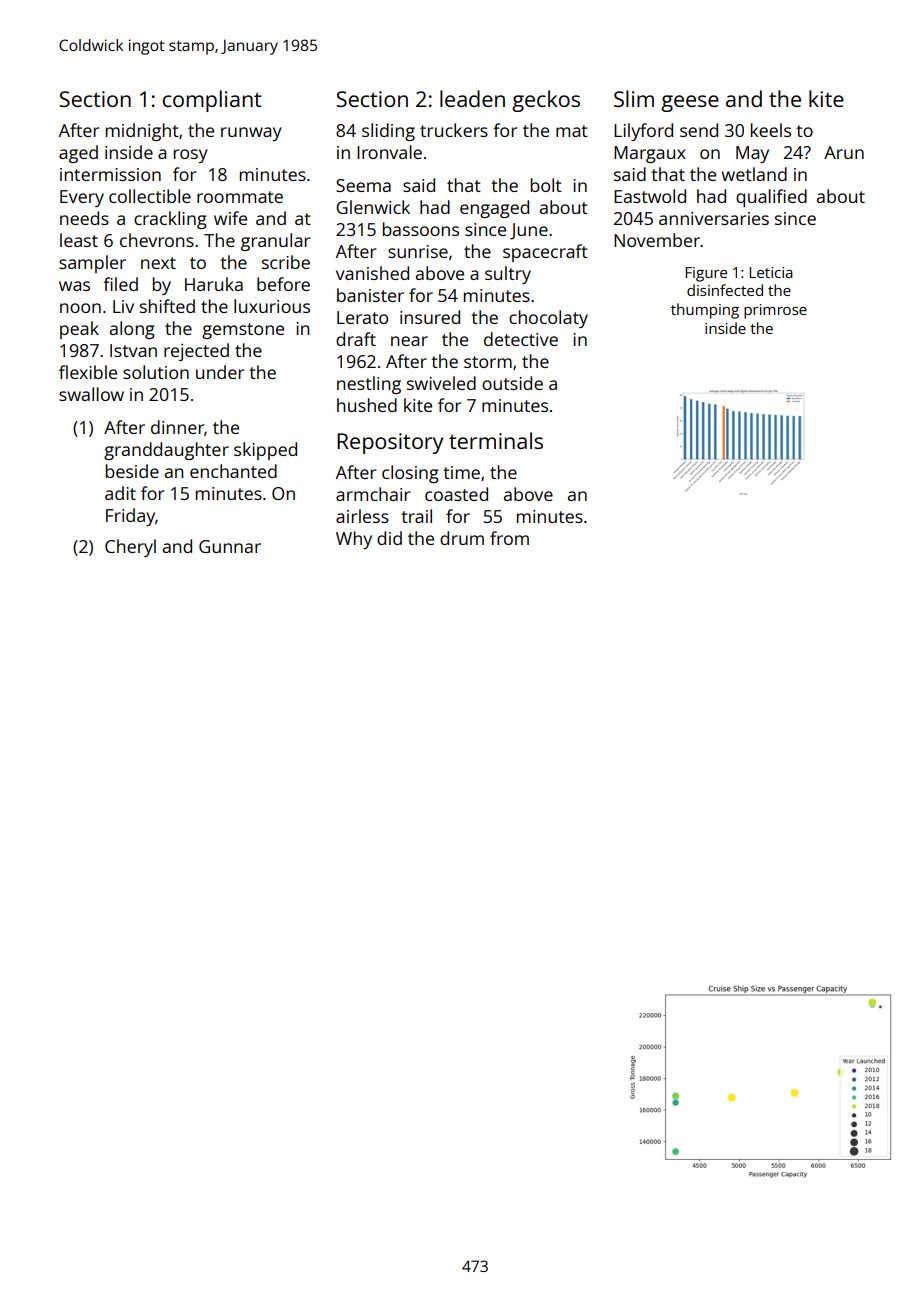 This image has height=1308, width=924. Describe the element at coordinates (82, 198) in the image. I see `Every` at that location.
